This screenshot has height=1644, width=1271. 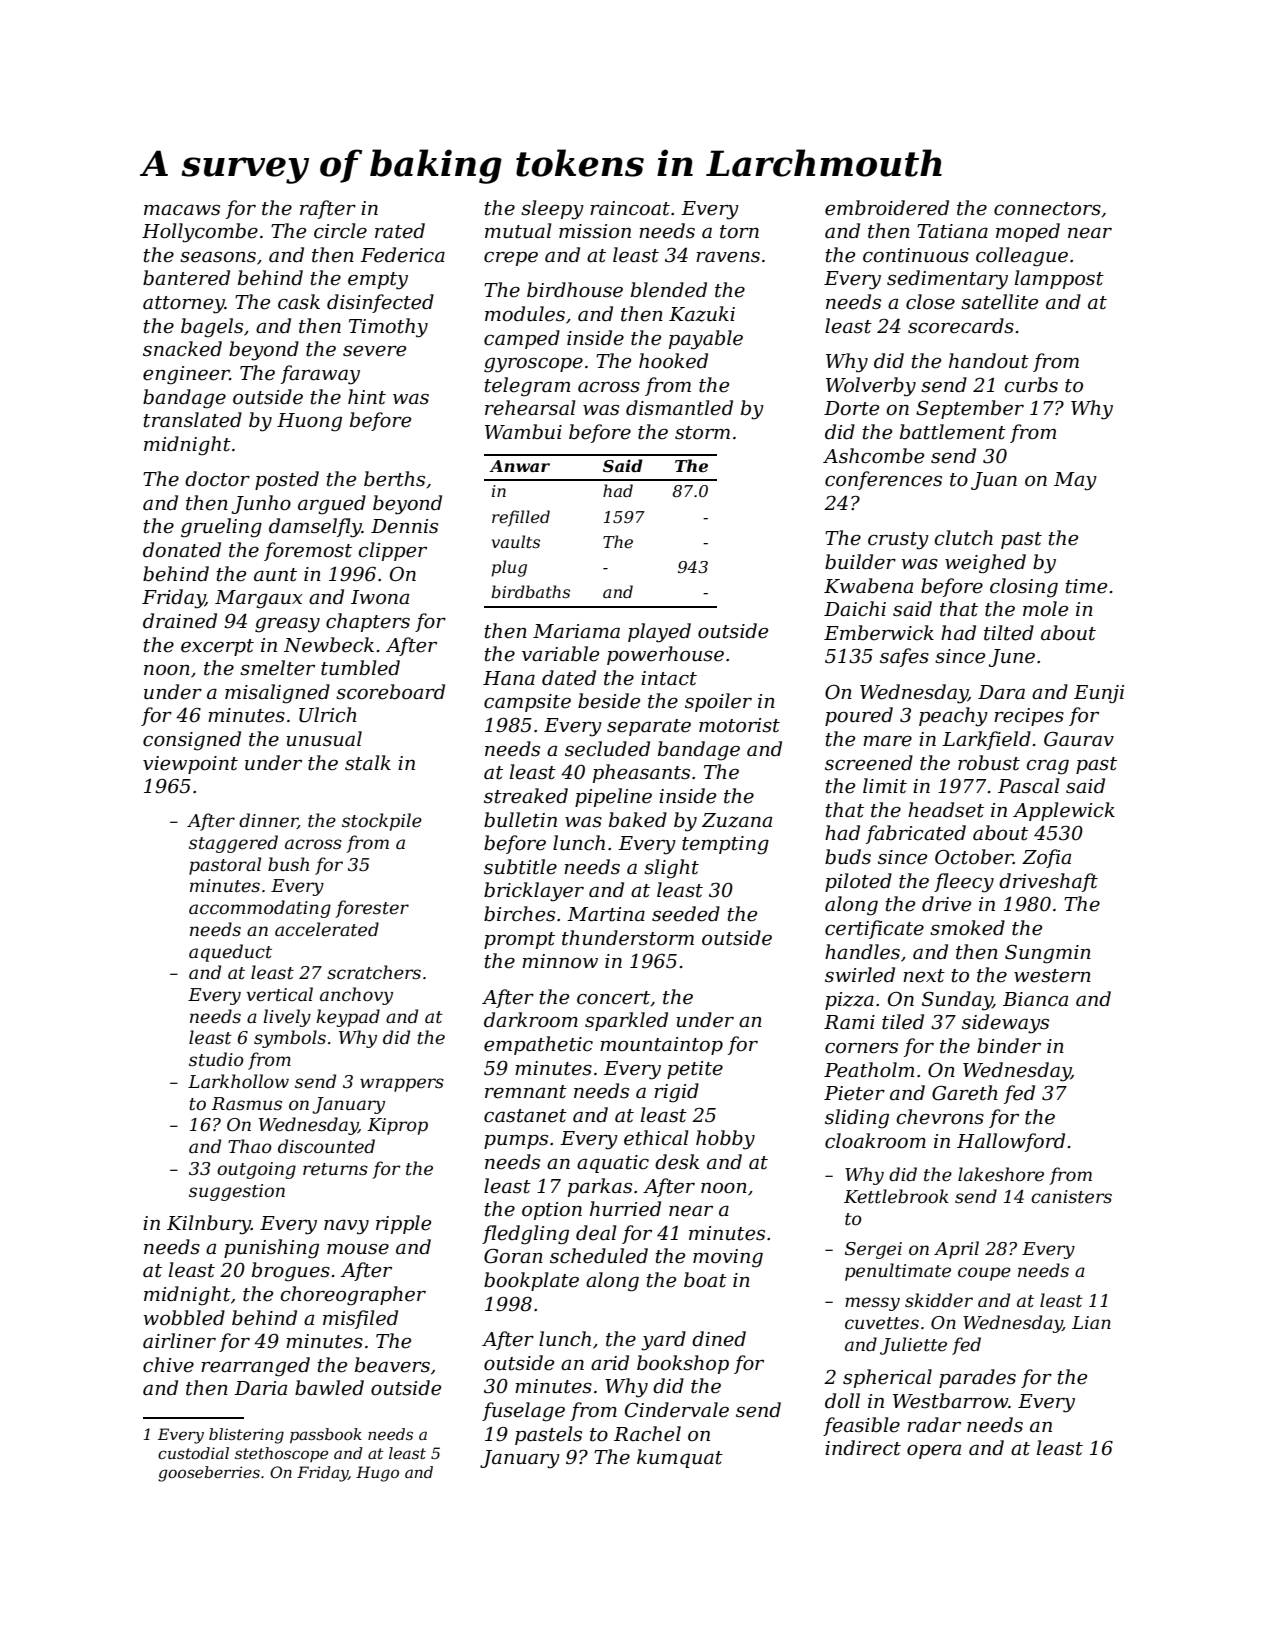 What do you see at coordinates (552, 210) in the screenshot?
I see `sleepy` at bounding box center [552, 210].
